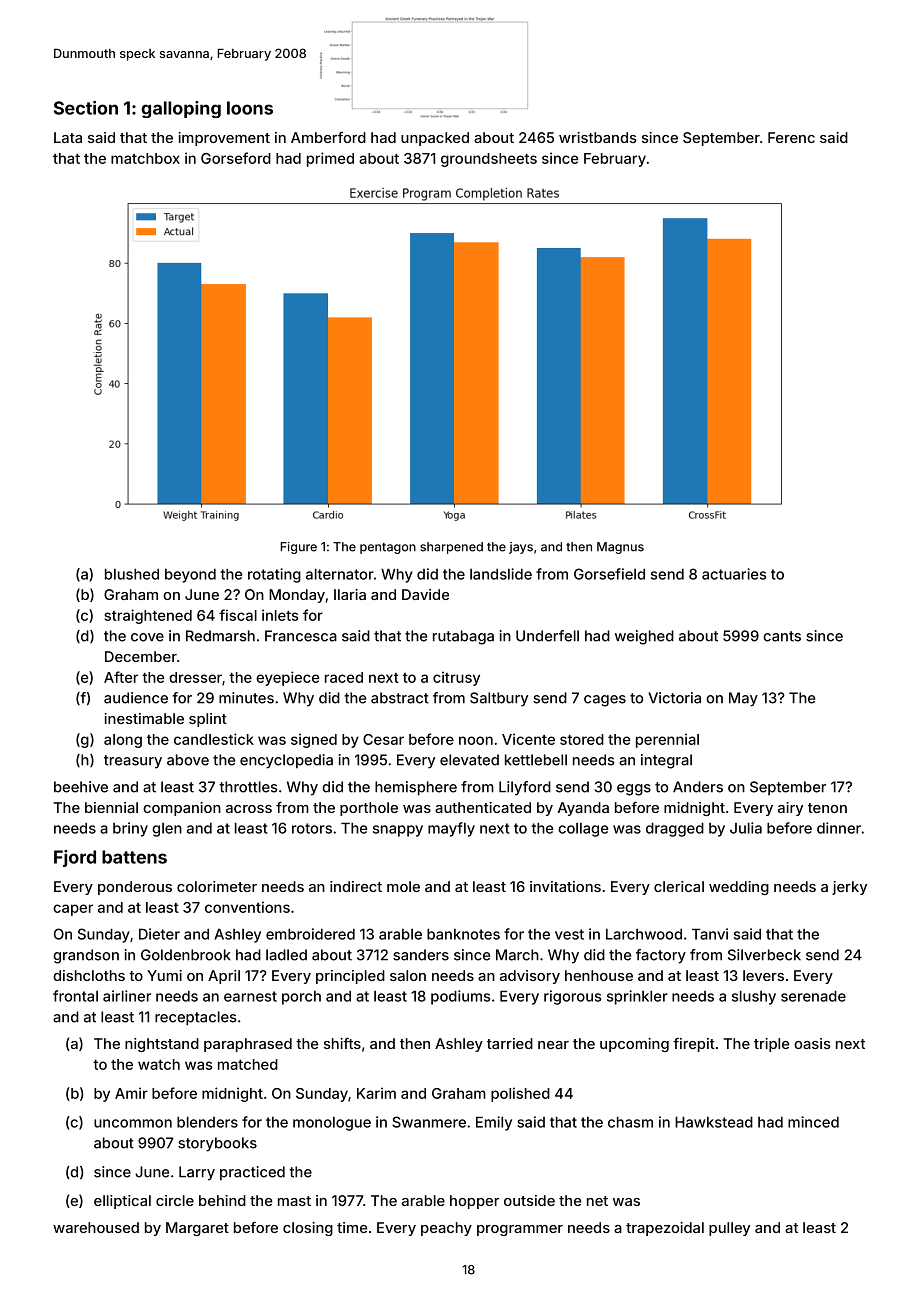 Image resolution: width=924 pixels, height=1308 pixels. I want to click on loons, so click(250, 108).
